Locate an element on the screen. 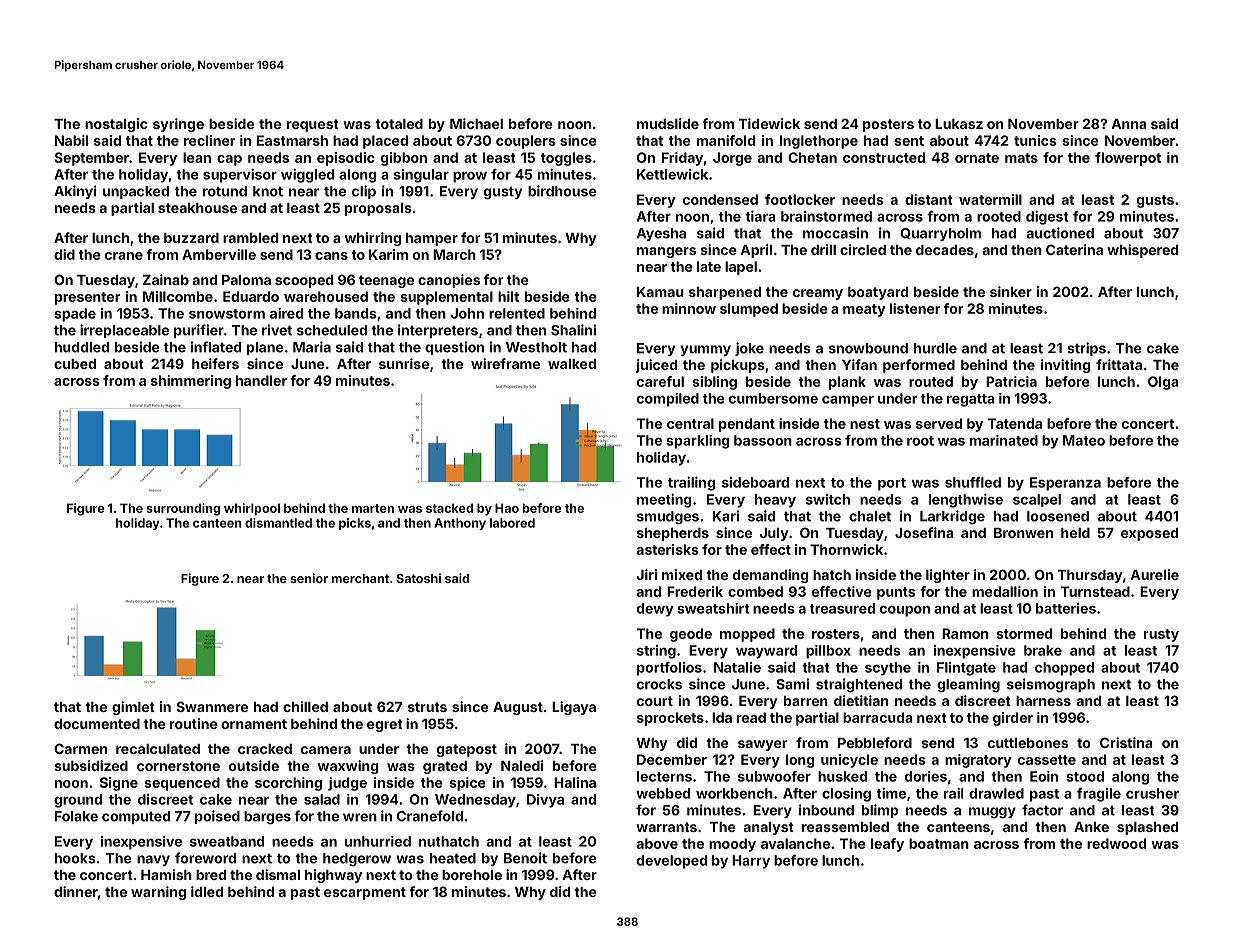  posters is located at coordinates (888, 125).
